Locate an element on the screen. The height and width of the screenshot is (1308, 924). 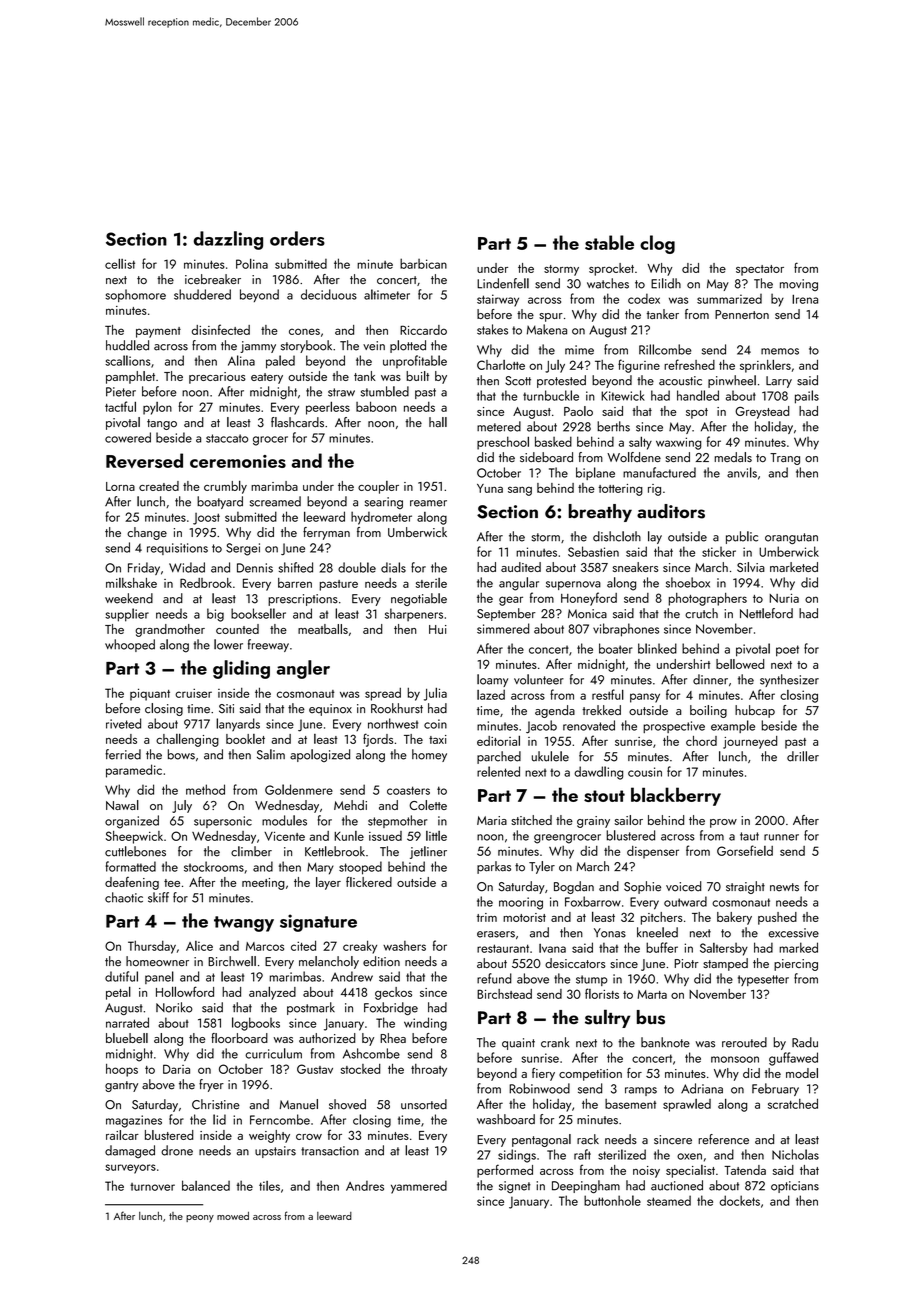
sideboard is located at coordinates (546, 457).
